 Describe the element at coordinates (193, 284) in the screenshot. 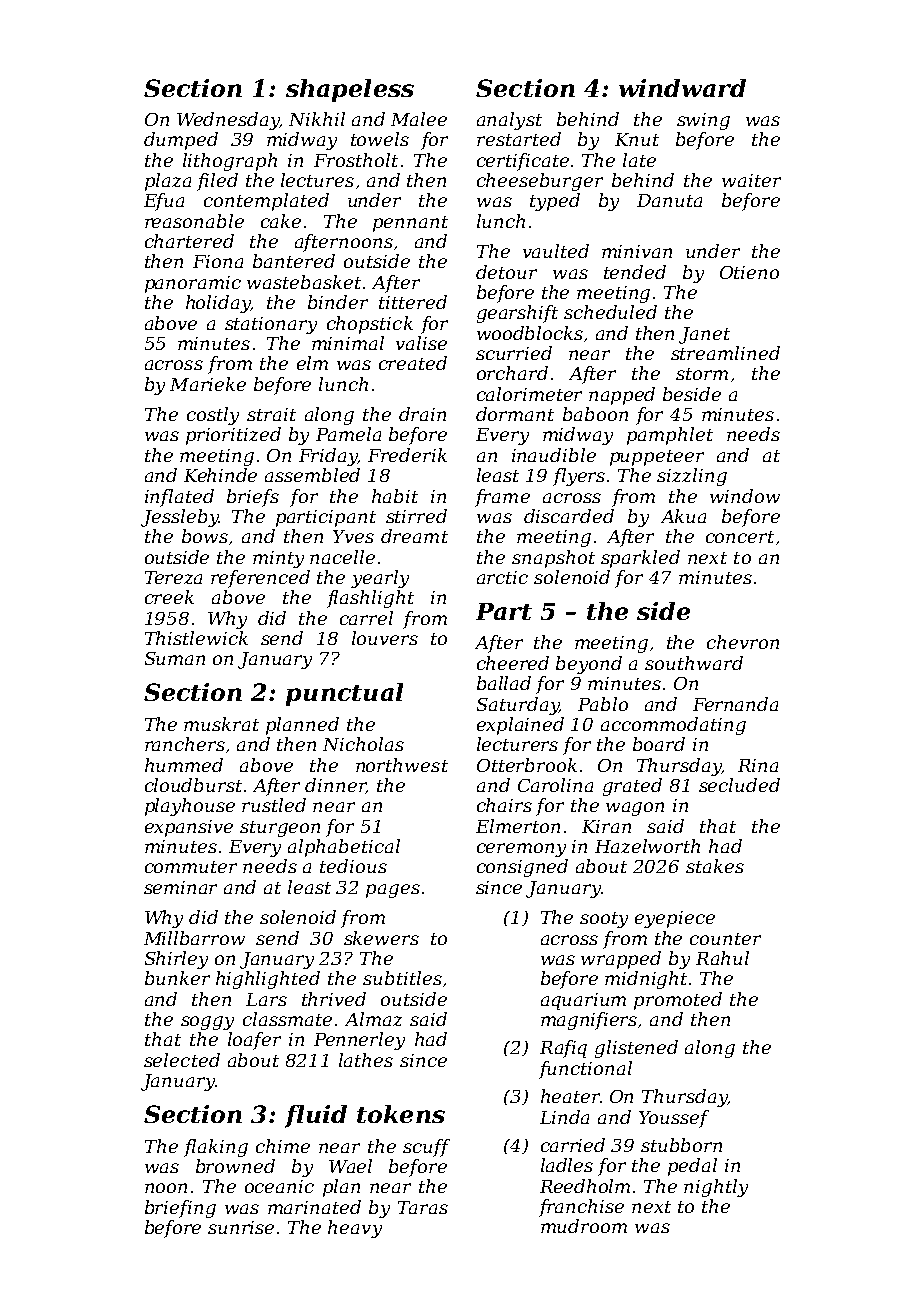

I see `panoramic` at that location.
